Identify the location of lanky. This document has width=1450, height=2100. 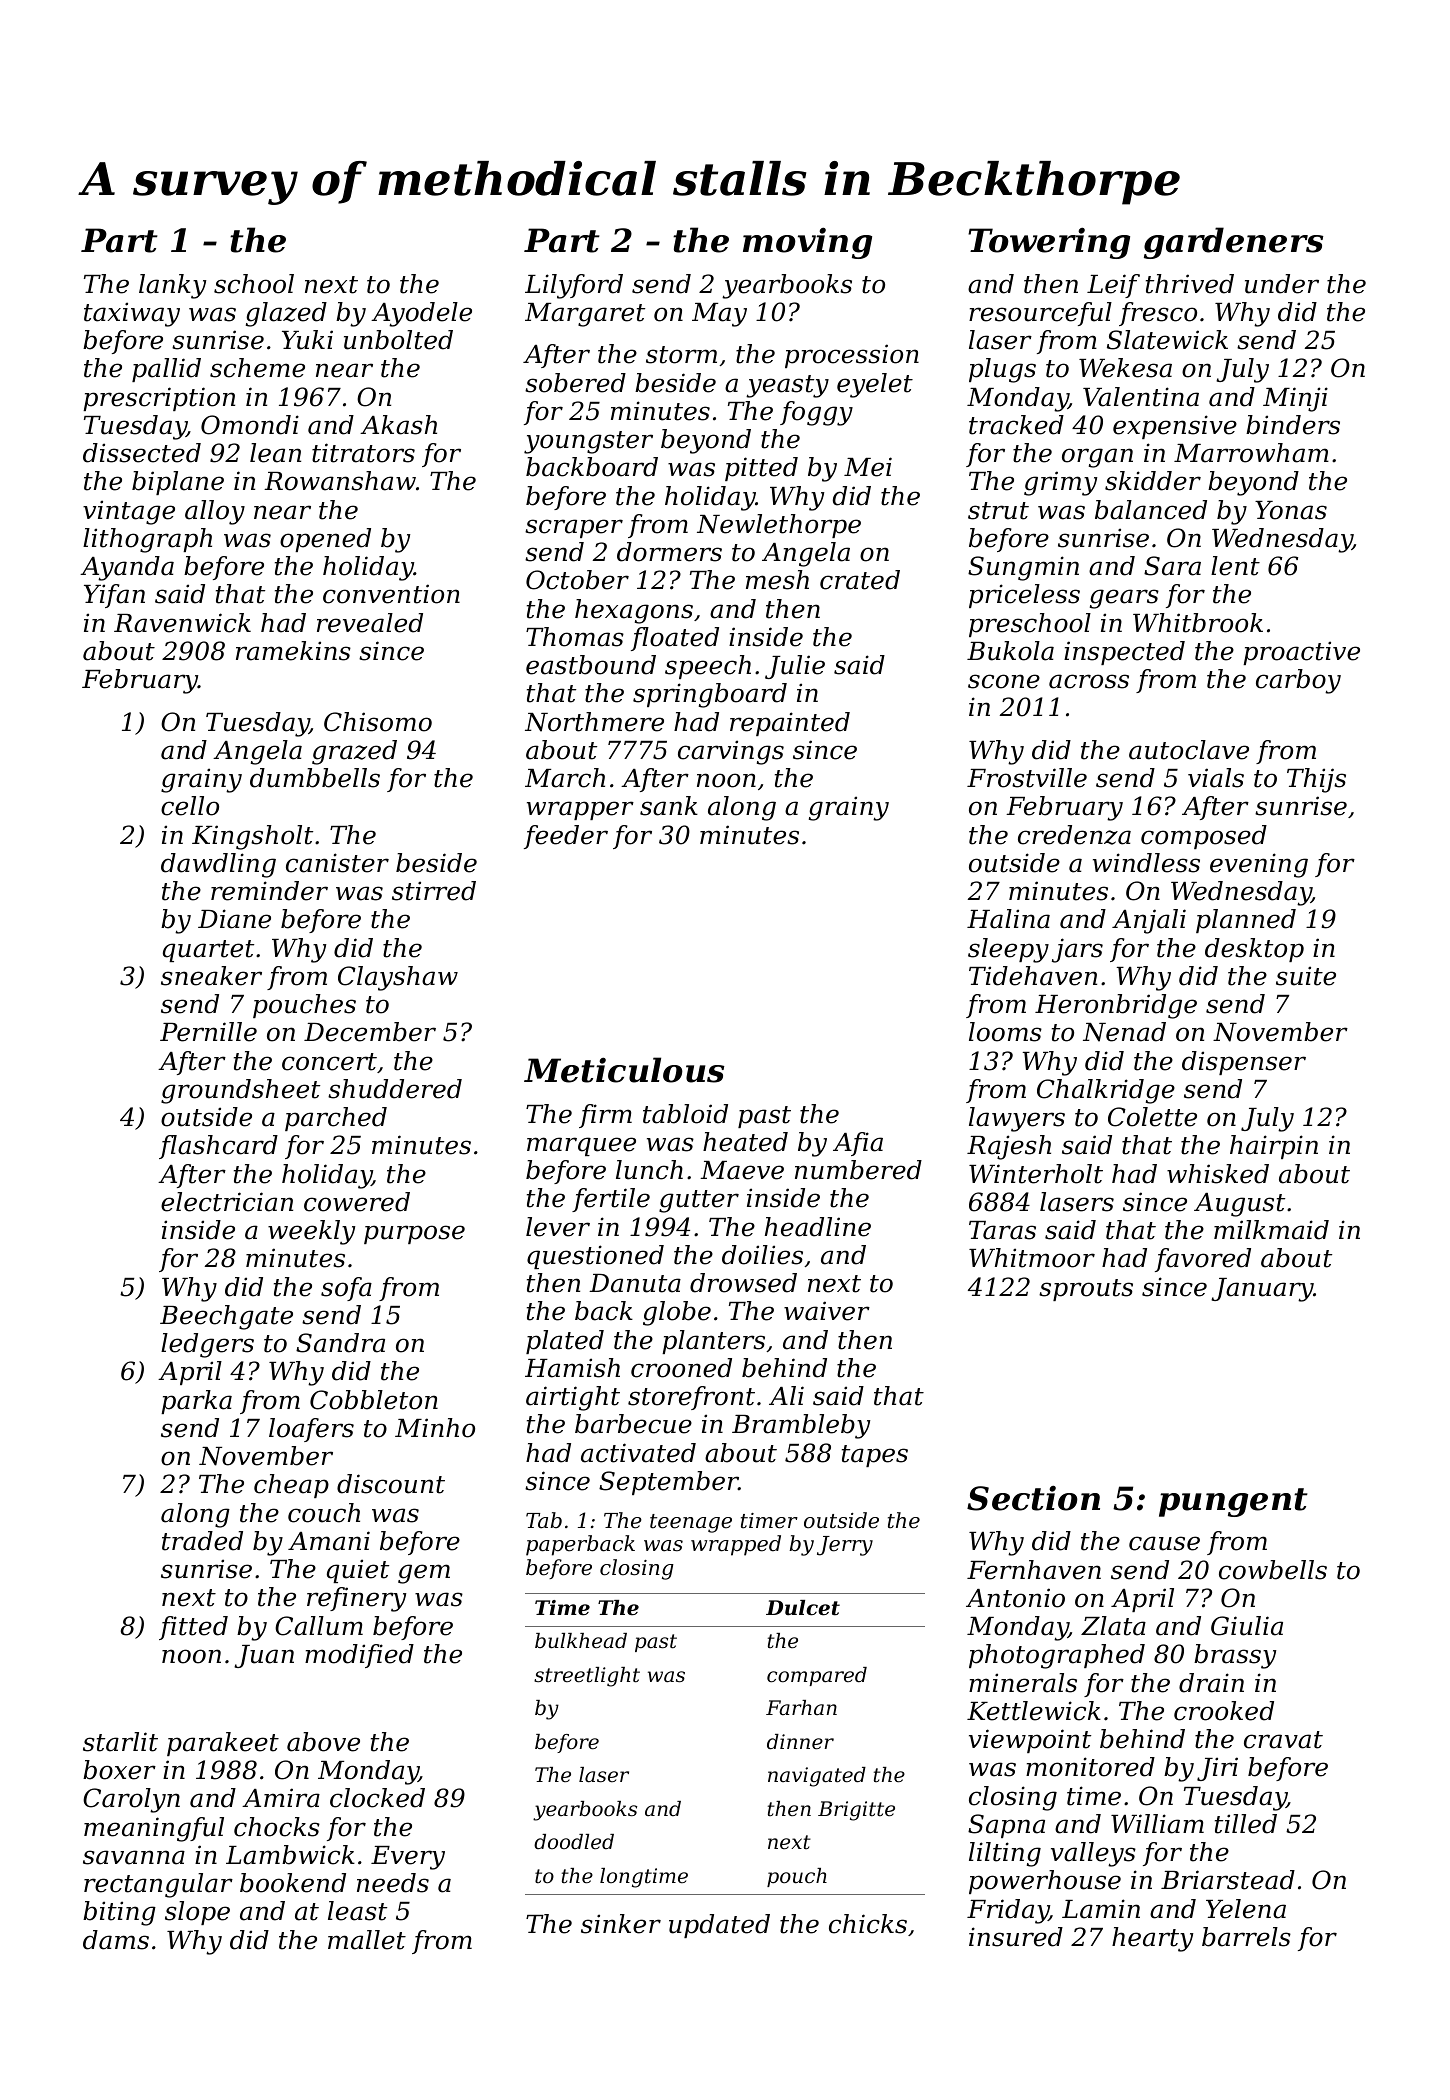
(172, 286).
